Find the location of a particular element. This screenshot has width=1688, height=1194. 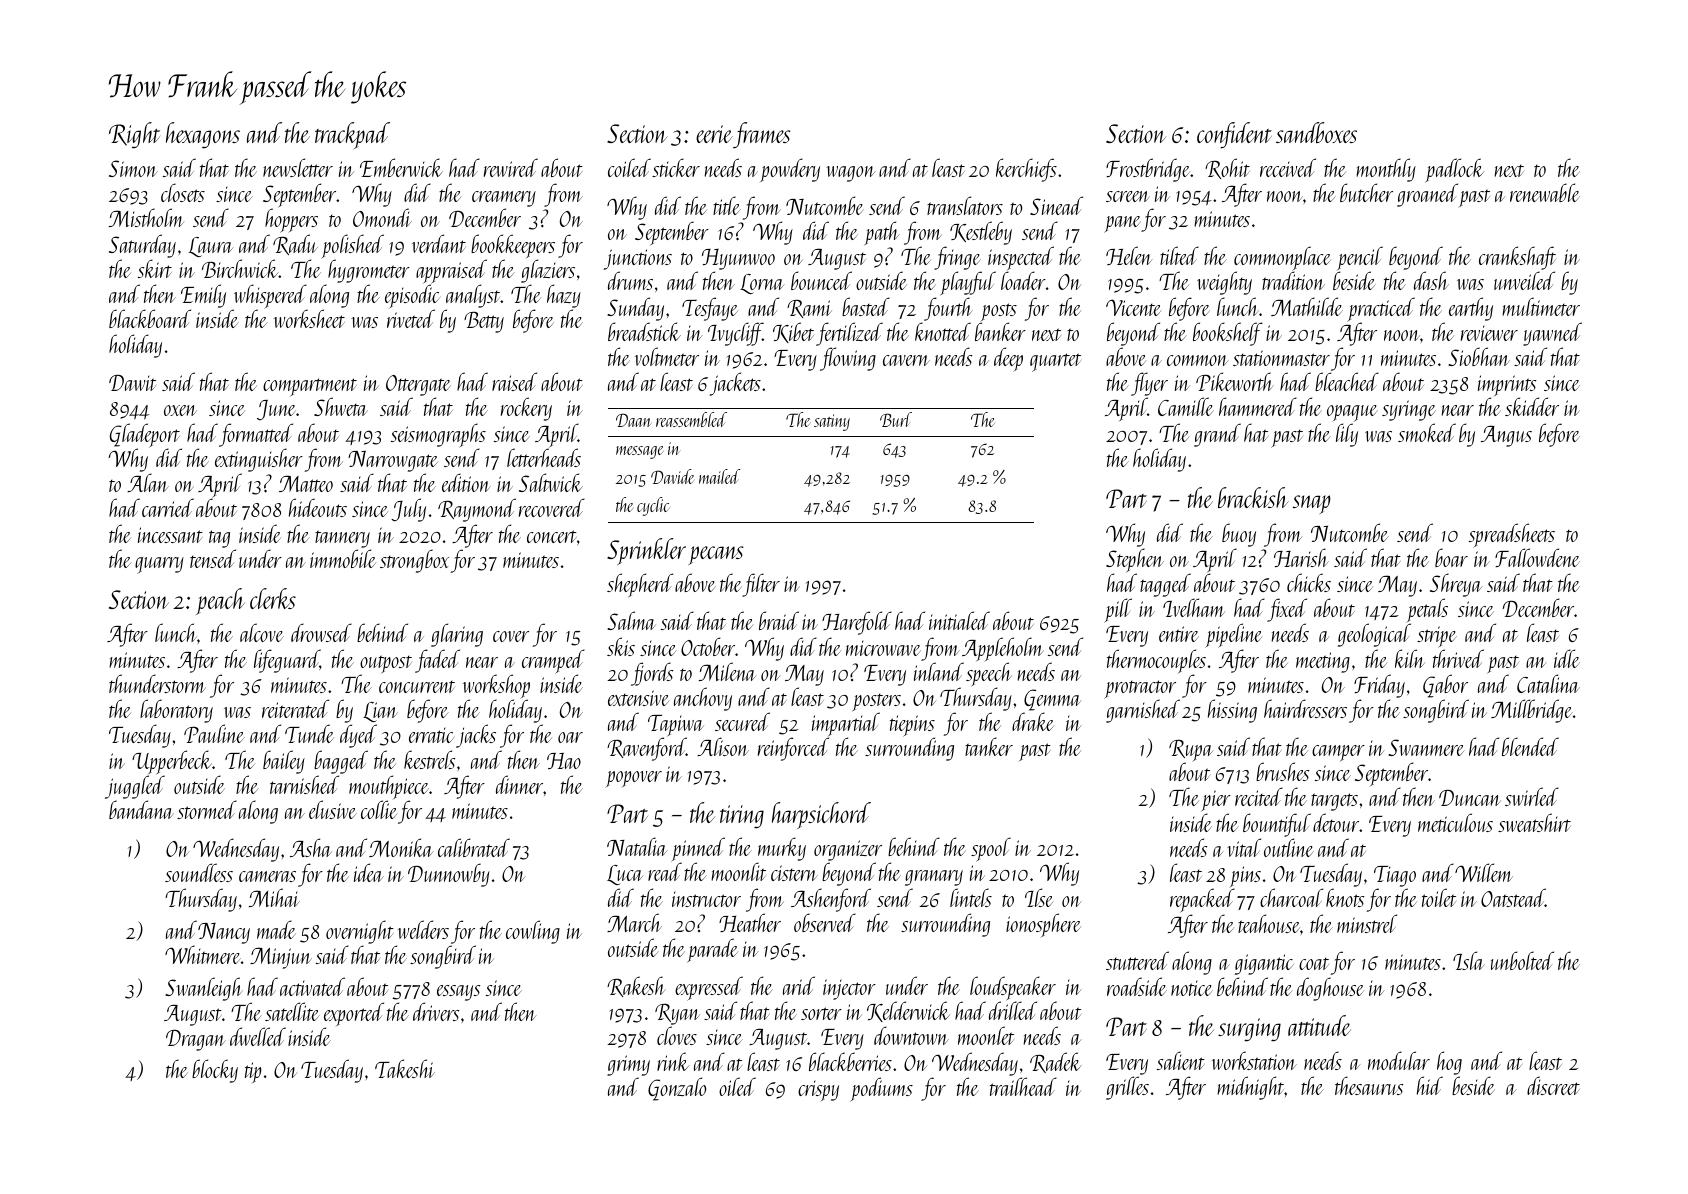

bookshelf is located at coordinates (1228, 334).
